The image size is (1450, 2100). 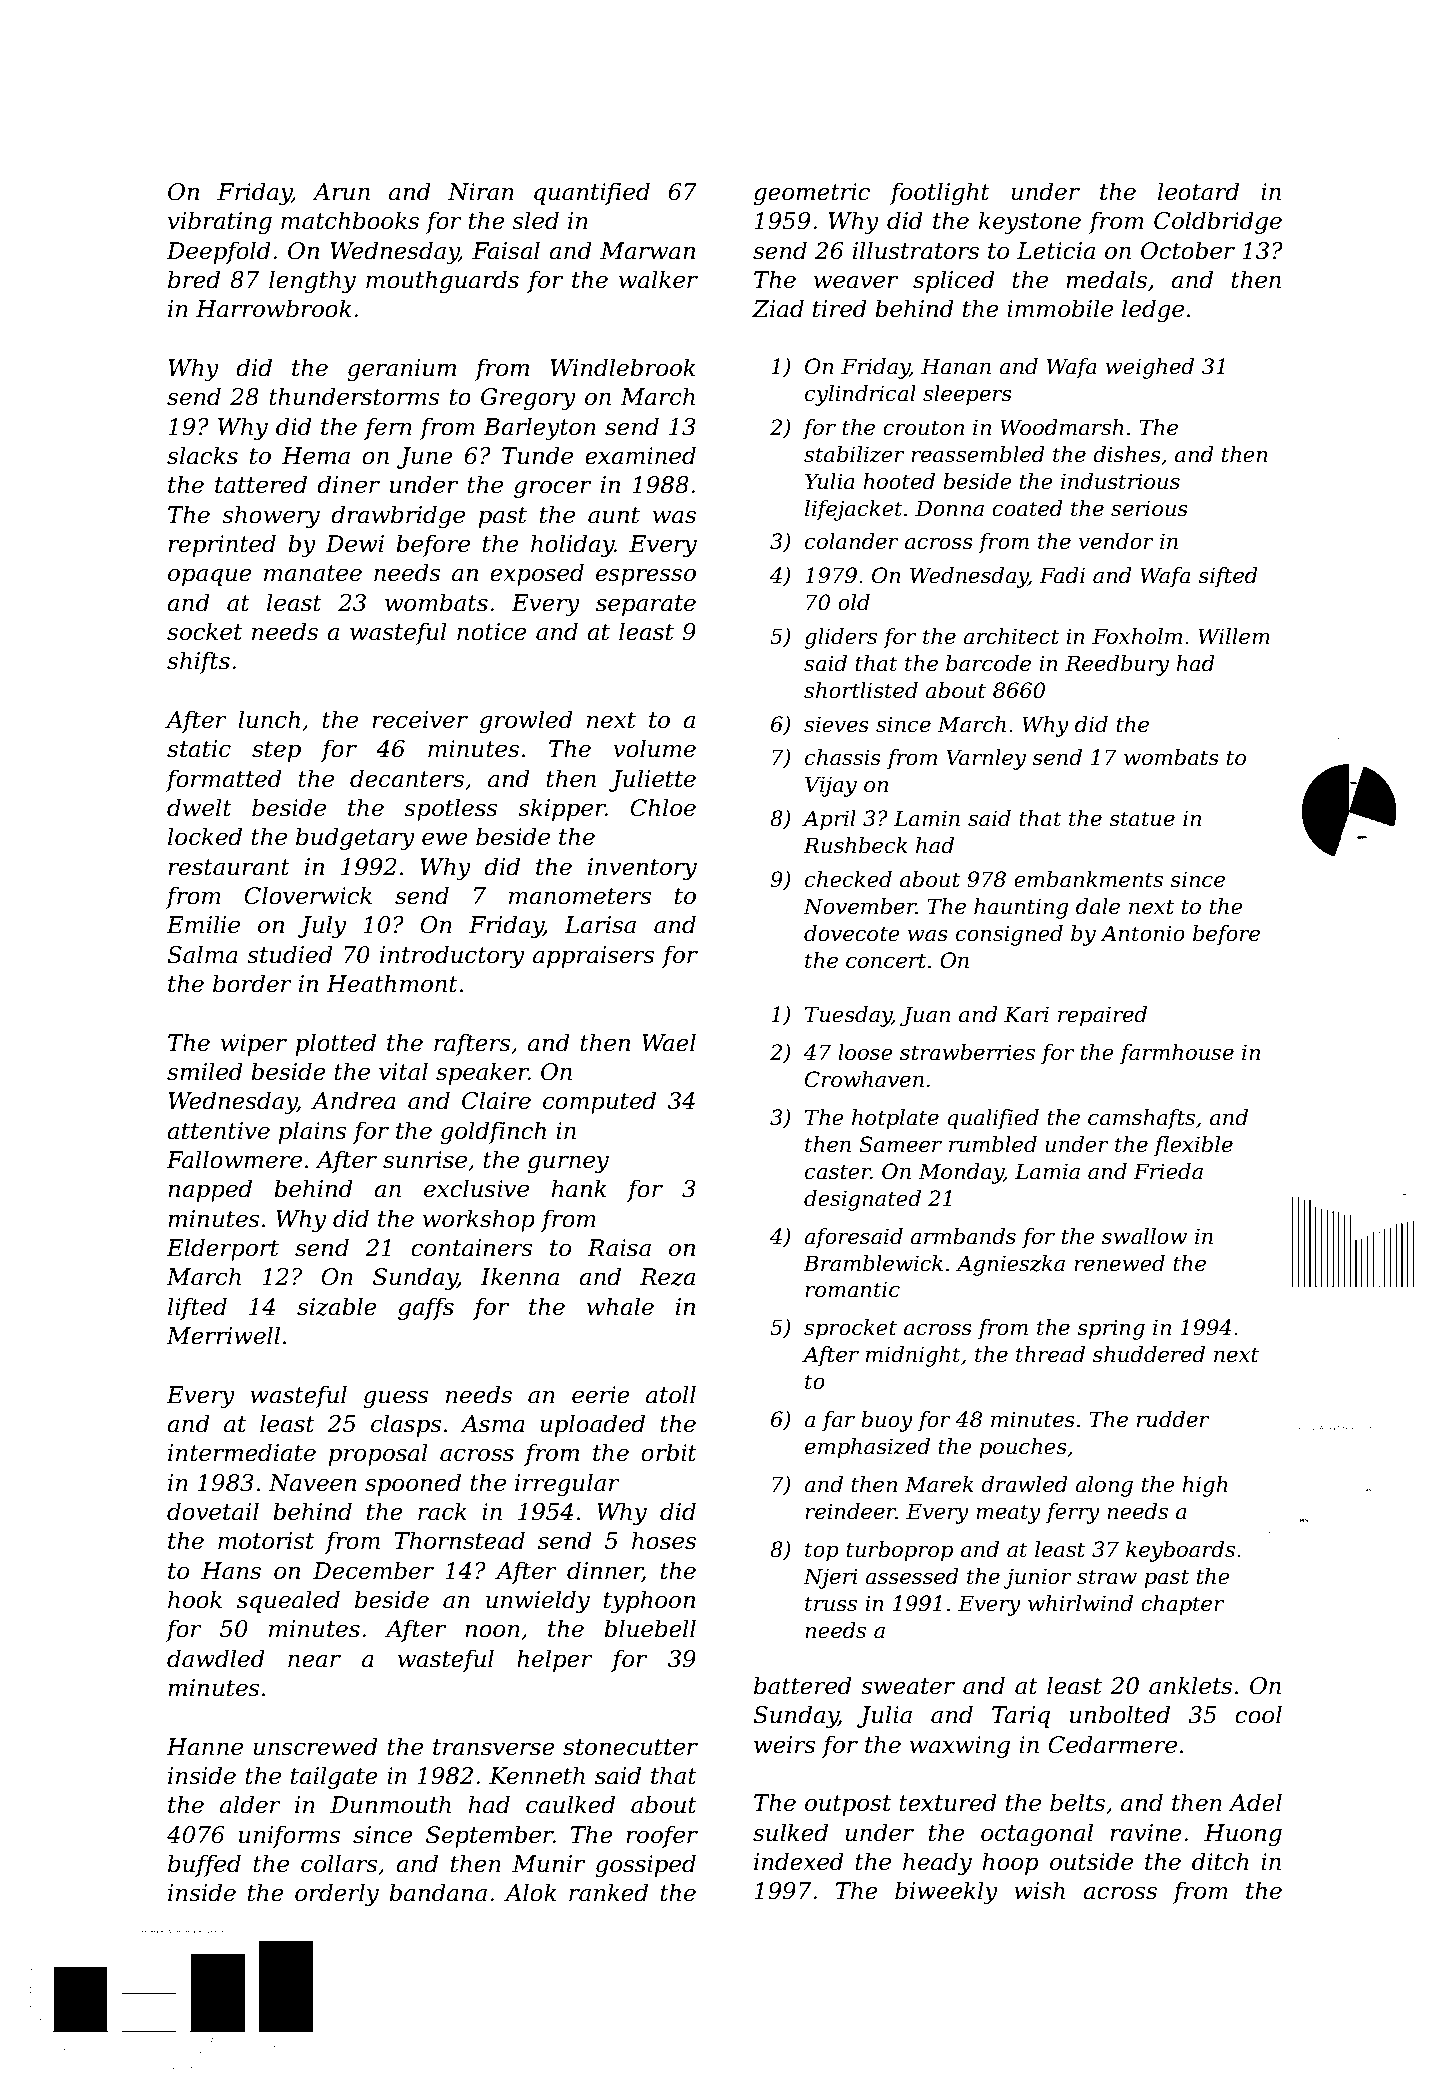 I want to click on Rushbeck, so click(x=855, y=845).
